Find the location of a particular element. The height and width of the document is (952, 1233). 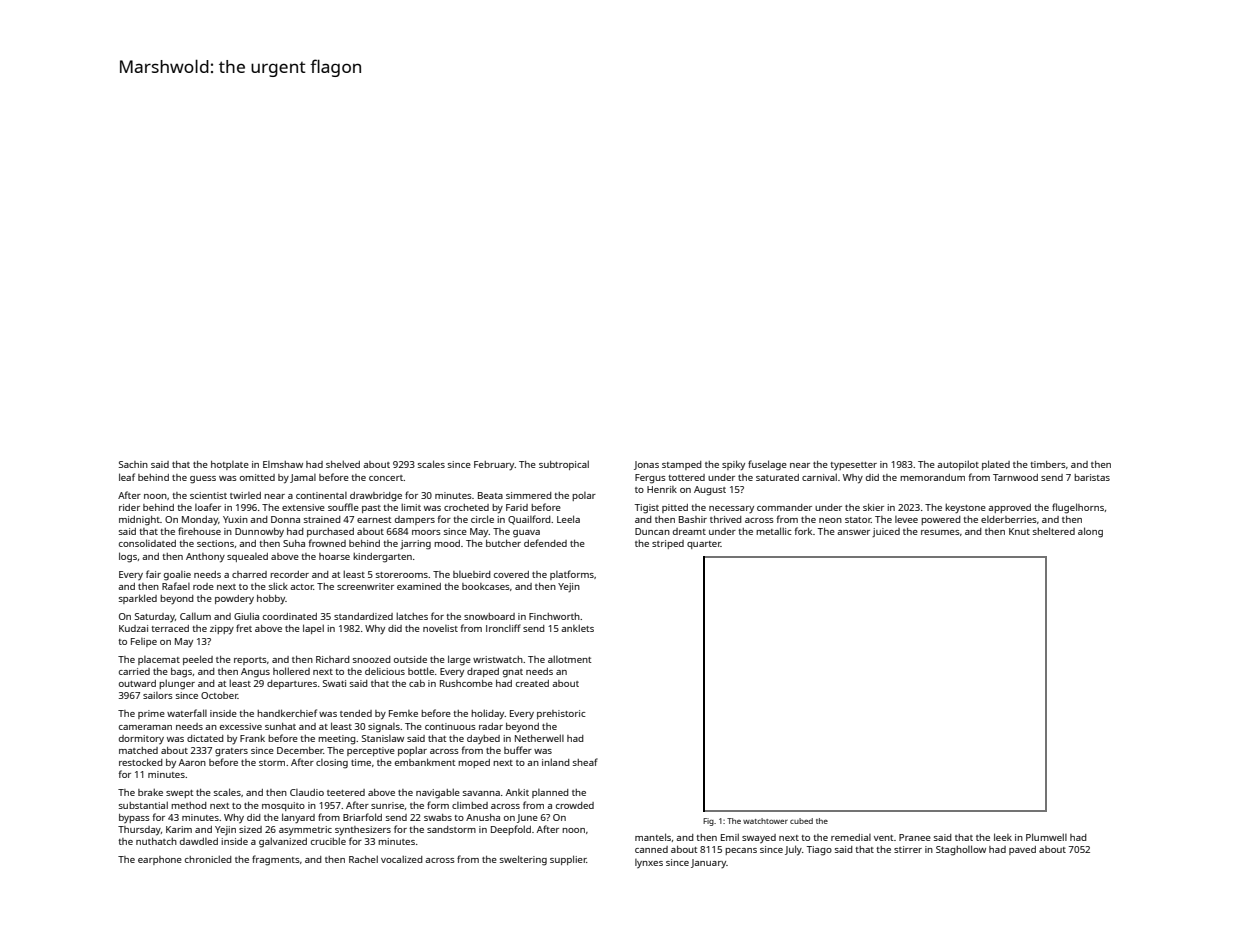

fuselage is located at coordinates (767, 465).
